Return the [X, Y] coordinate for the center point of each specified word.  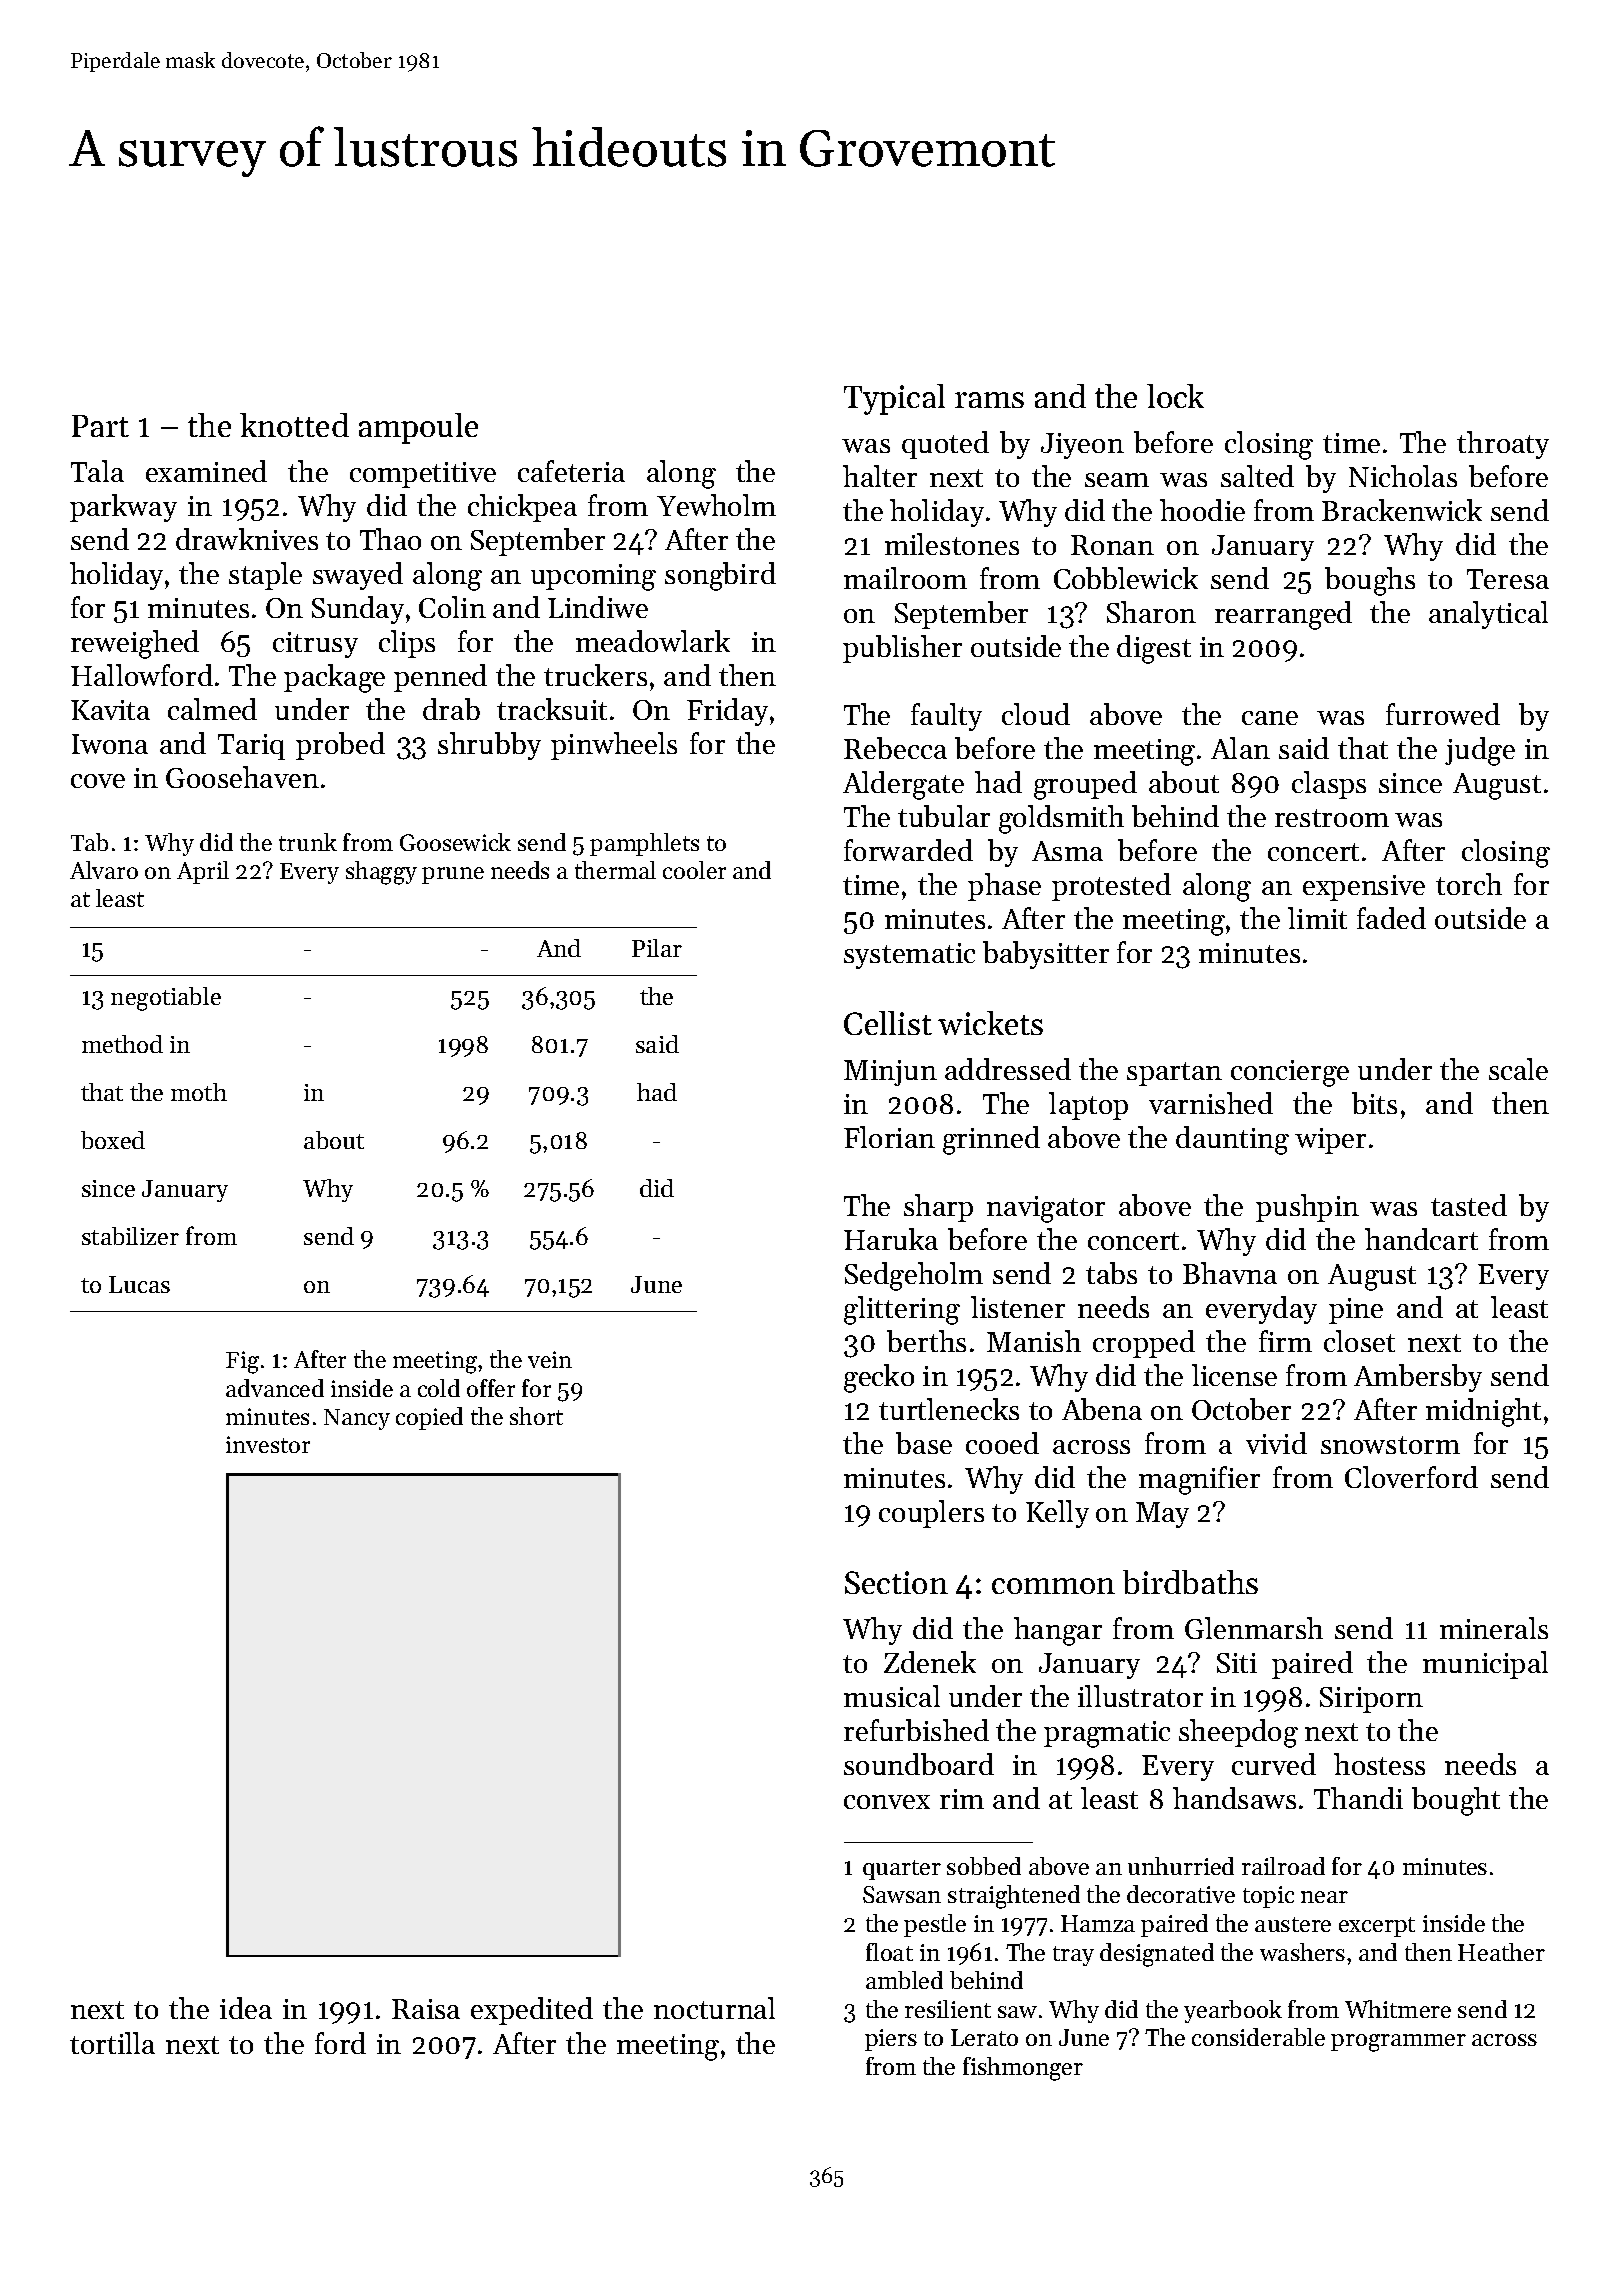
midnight [1483, 1412]
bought [1456, 1801]
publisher [902, 649]
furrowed [1443, 714]
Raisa [426, 2009]
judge [1480, 751]
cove [98, 781]
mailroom [905, 578]
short [536, 1416]
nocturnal [714, 2008]
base [924, 1443]
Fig [242, 1362]
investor [268, 1444]
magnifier [1199, 1480]
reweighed [135, 644]
